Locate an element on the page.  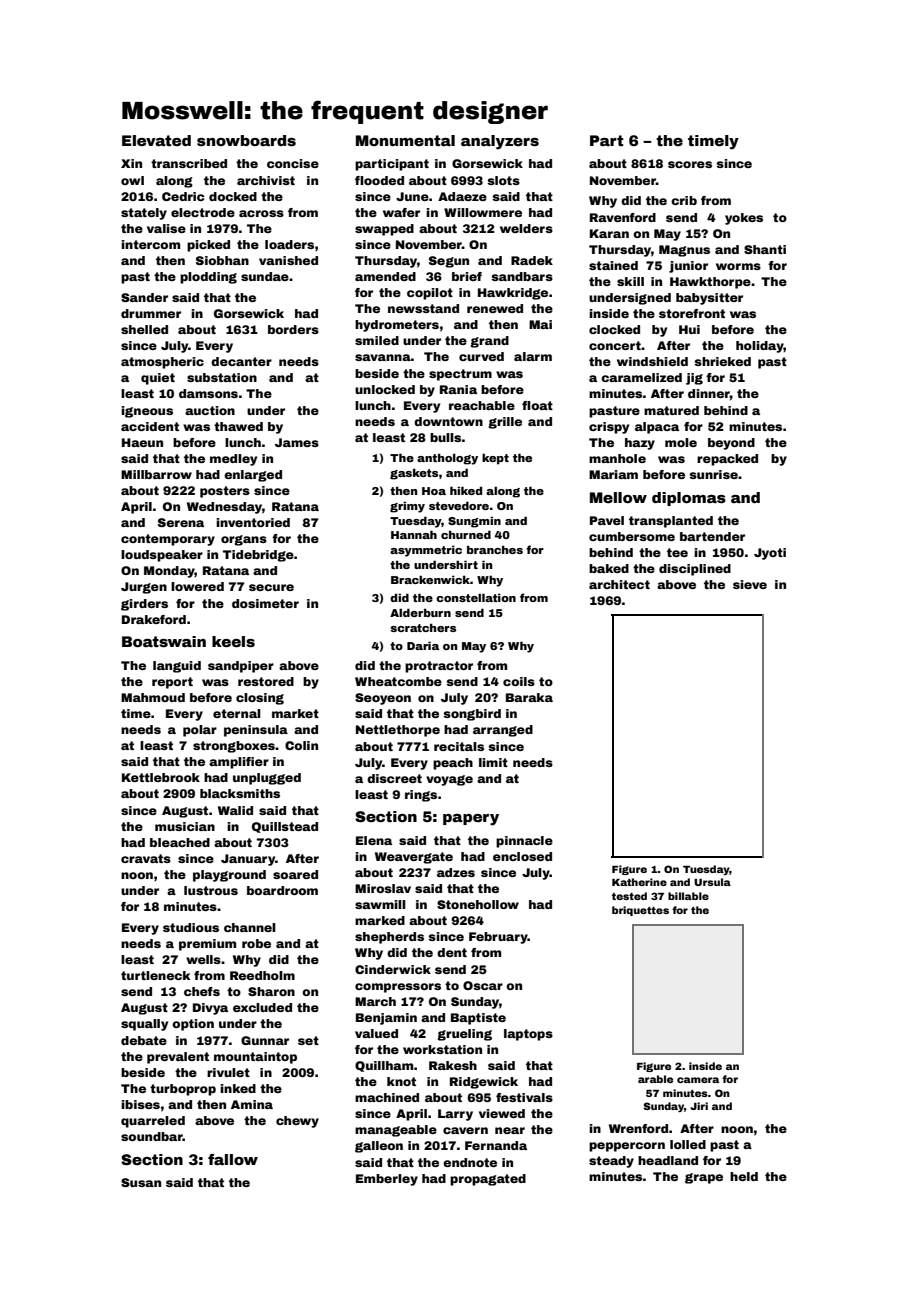
debate is located at coordinates (144, 1040).
